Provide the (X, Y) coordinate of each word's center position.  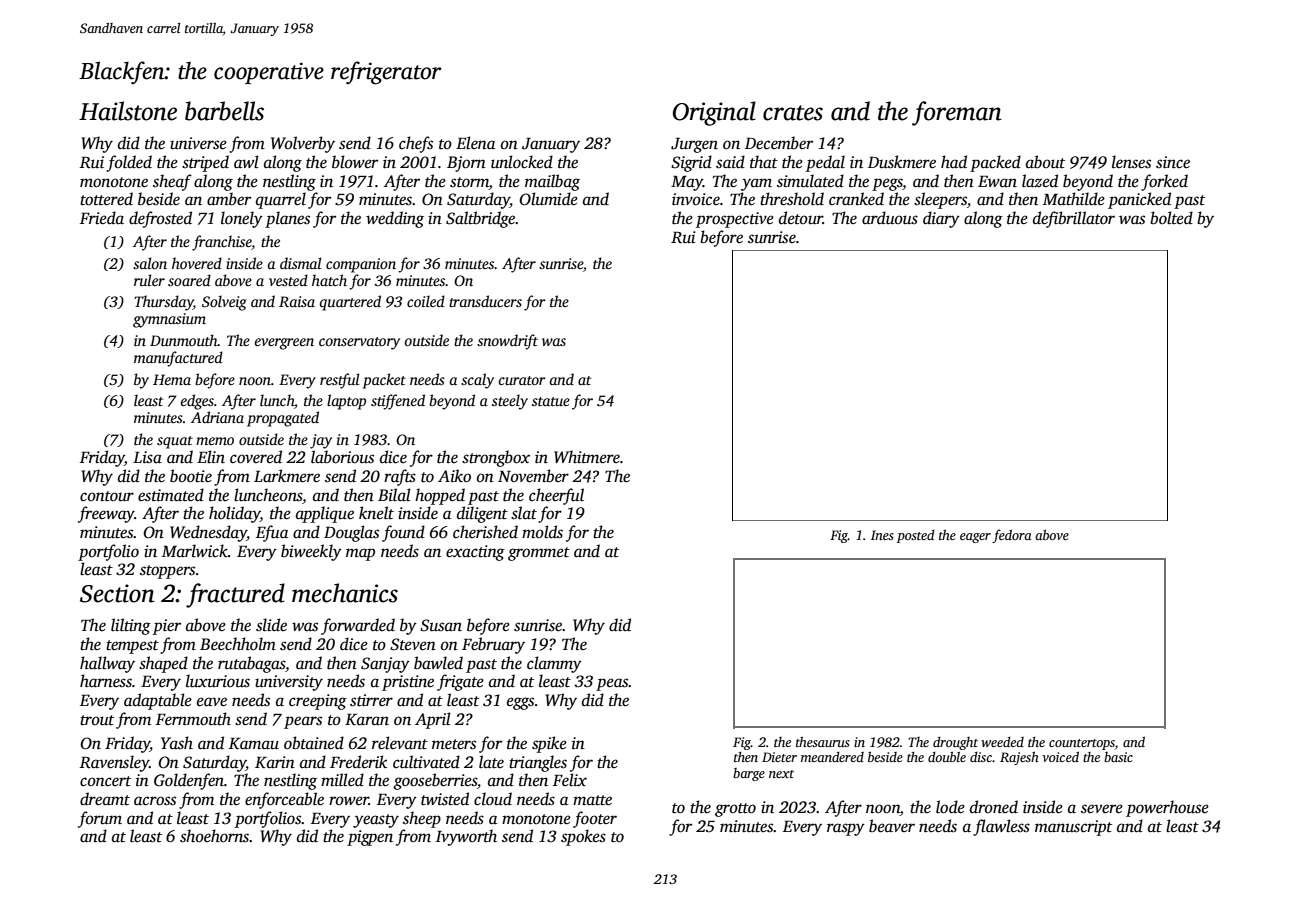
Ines (882, 535)
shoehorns (214, 836)
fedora (1012, 536)
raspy (846, 829)
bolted (1171, 218)
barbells (224, 111)
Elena (475, 142)
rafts (400, 477)
